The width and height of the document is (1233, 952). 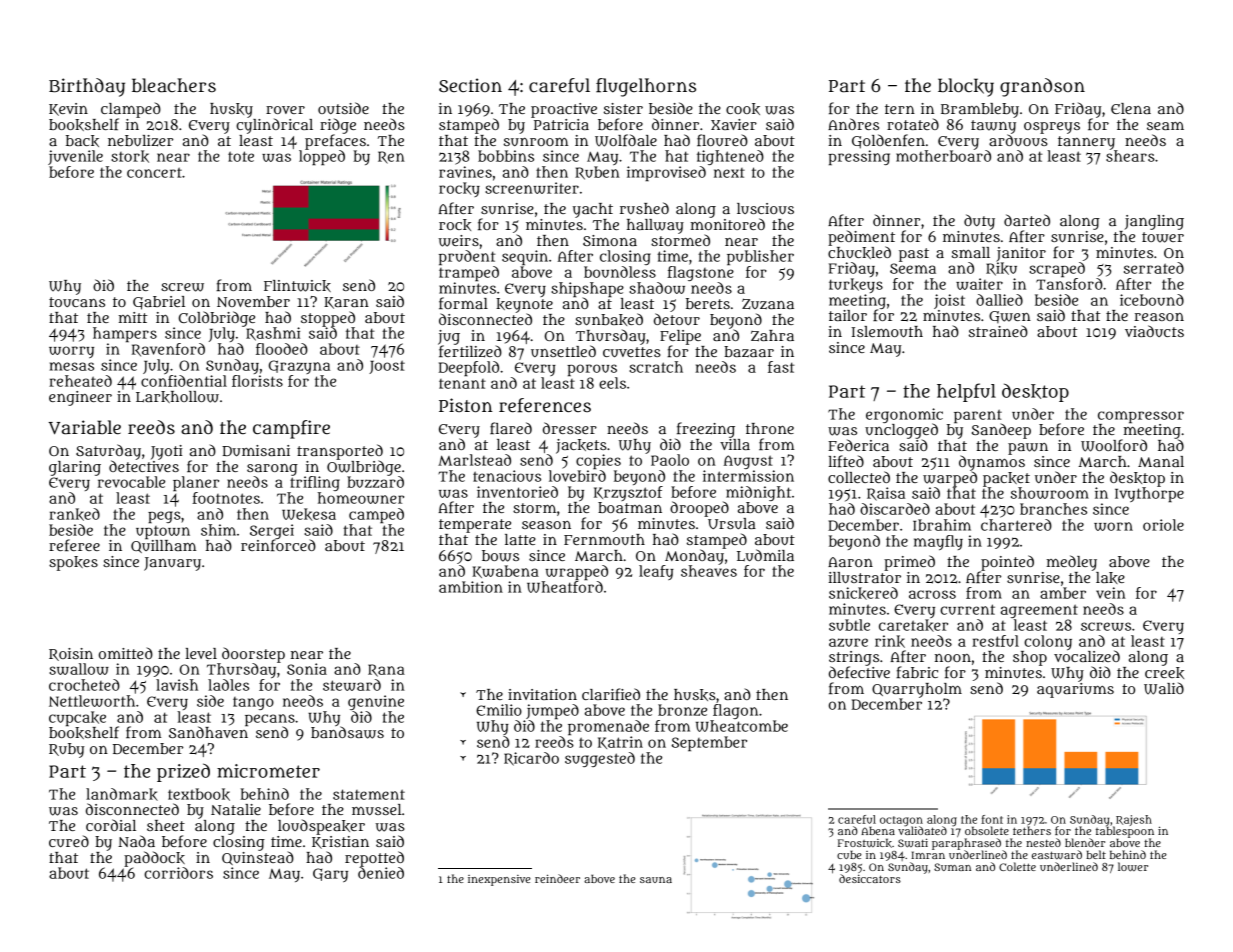 What do you see at coordinates (465, 172) in the document?
I see `ravines` at bounding box center [465, 172].
